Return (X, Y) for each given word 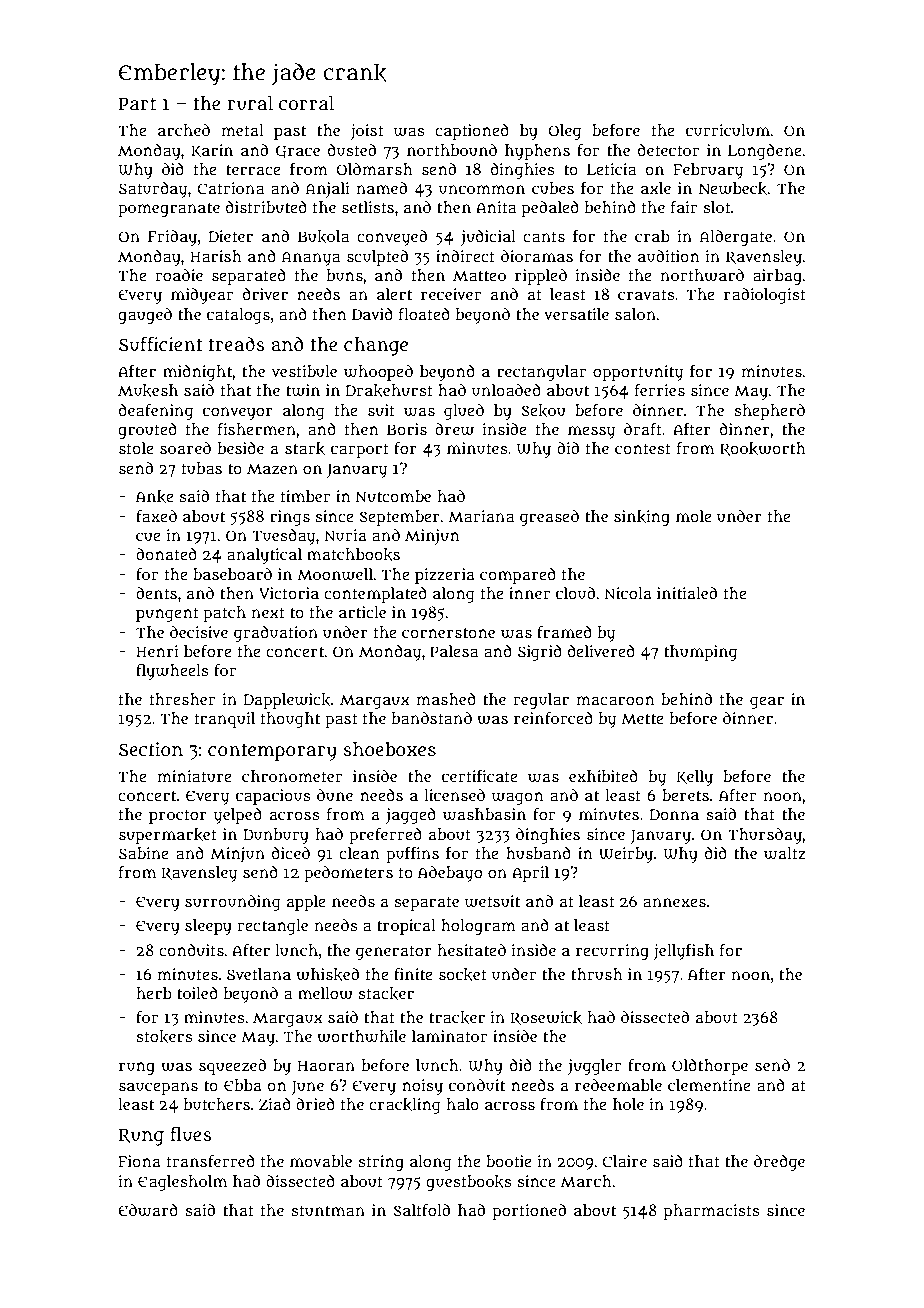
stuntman (328, 1211)
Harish (216, 256)
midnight (197, 373)
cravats (646, 294)
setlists (368, 207)
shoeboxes (389, 749)
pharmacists (712, 1212)
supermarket (168, 836)
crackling (405, 1106)
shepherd (770, 412)
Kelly (695, 778)
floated (424, 314)
